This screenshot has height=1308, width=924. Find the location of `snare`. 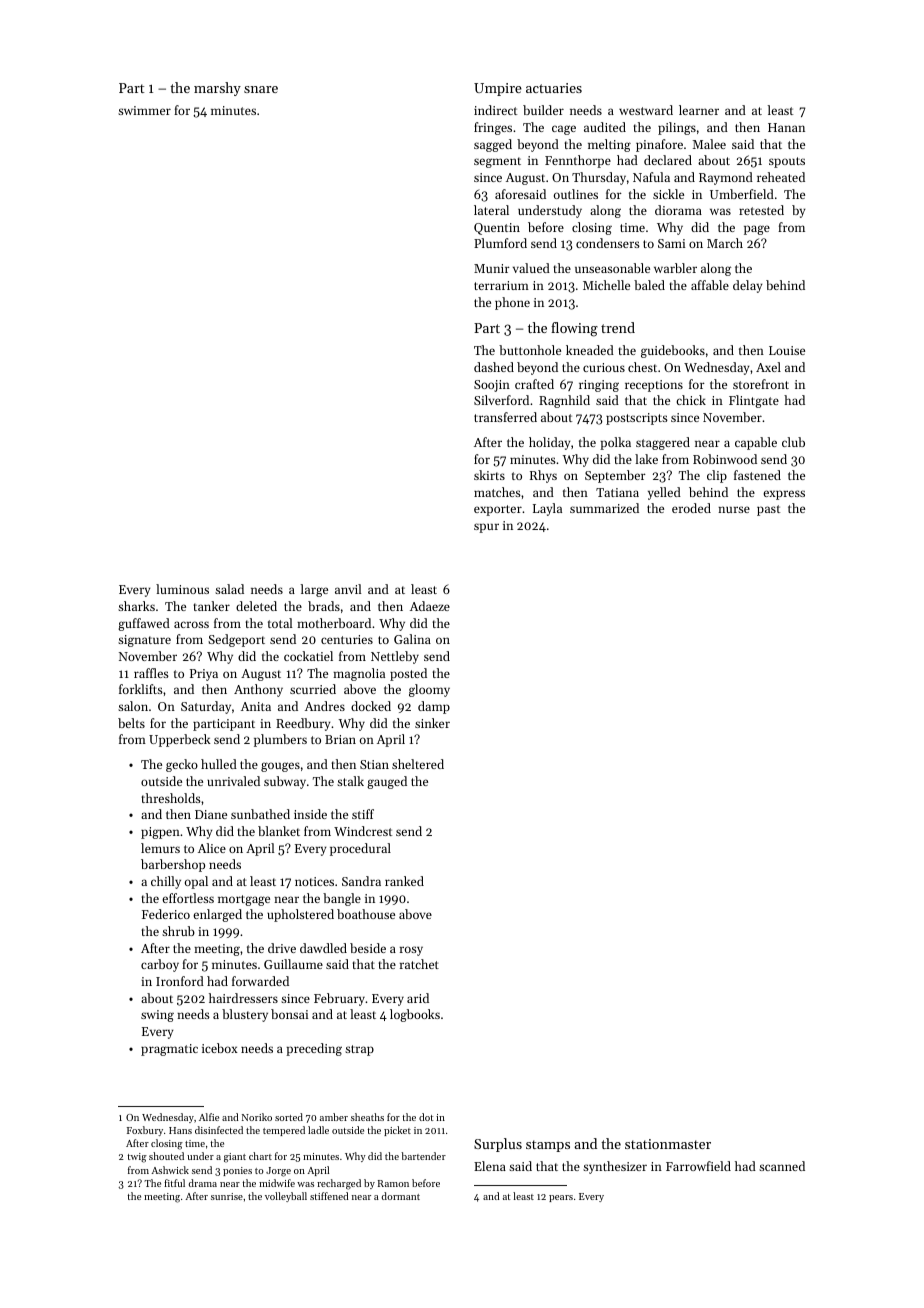

snare is located at coordinates (261, 89).
